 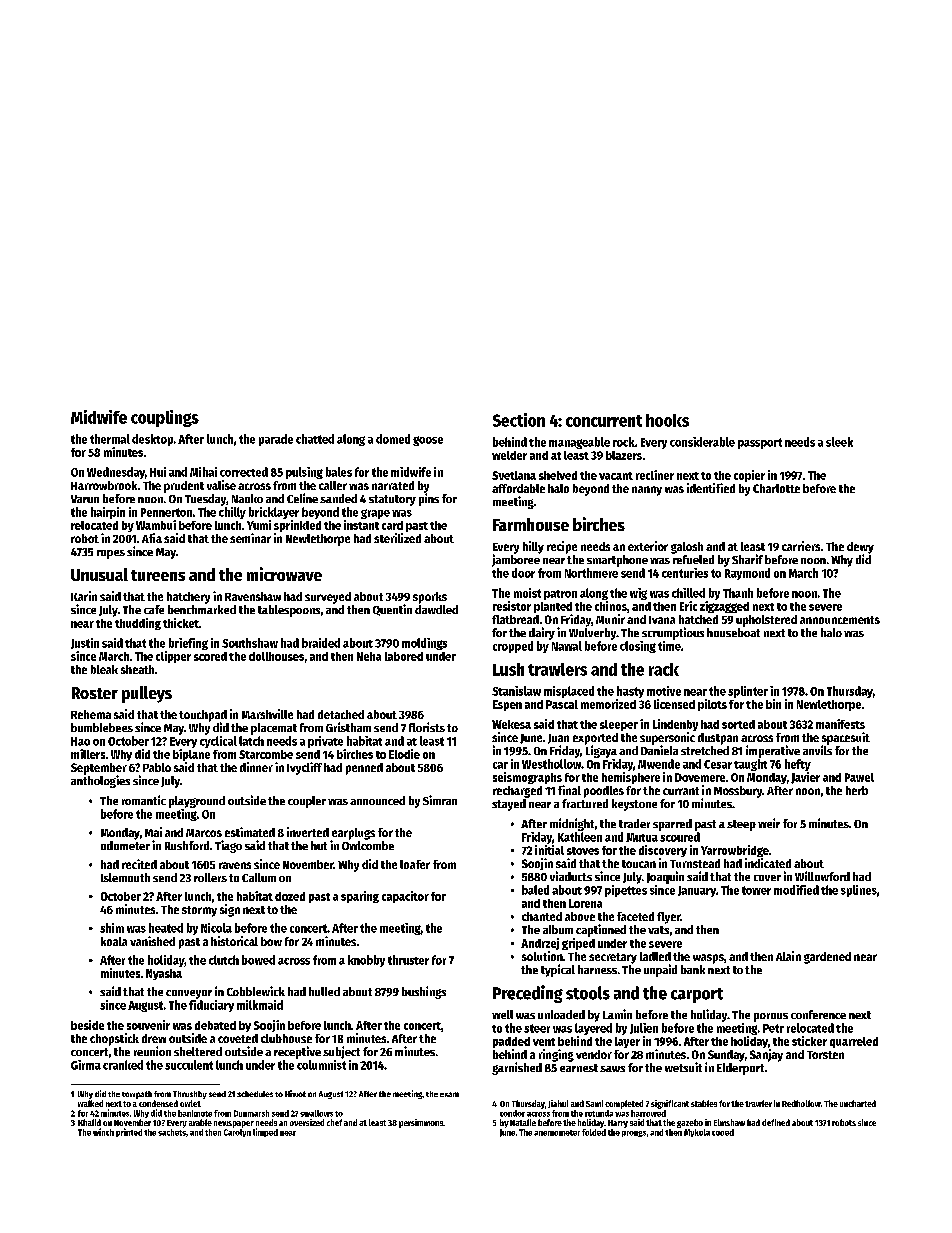 I want to click on carriers, so click(x=801, y=546).
